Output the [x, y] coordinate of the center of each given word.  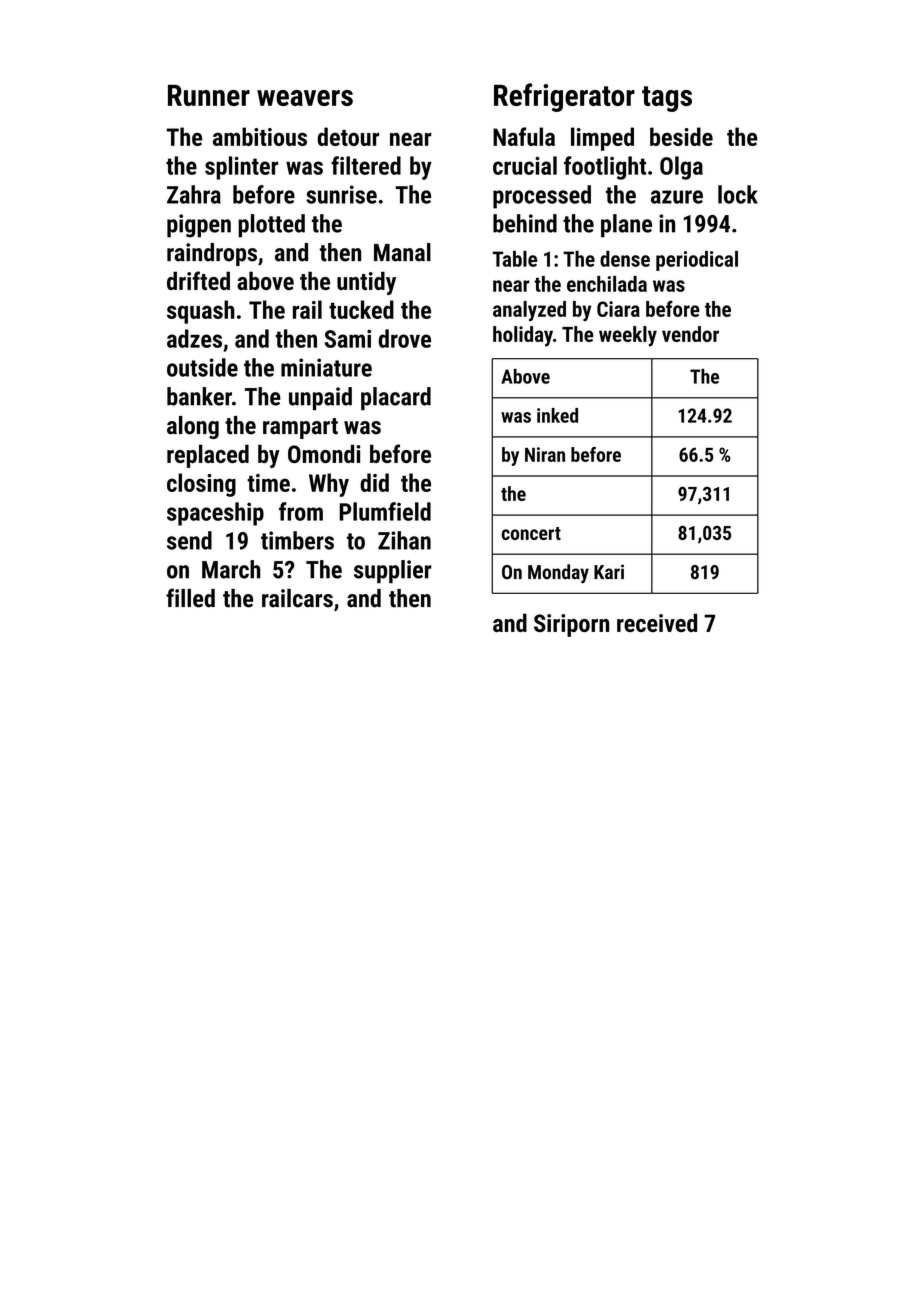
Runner [209, 95]
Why [329, 485]
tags [667, 99]
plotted [271, 226]
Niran [545, 454]
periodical [697, 261]
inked [557, 415]
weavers [305, 98]
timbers [297, 540]
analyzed [529, 311]
